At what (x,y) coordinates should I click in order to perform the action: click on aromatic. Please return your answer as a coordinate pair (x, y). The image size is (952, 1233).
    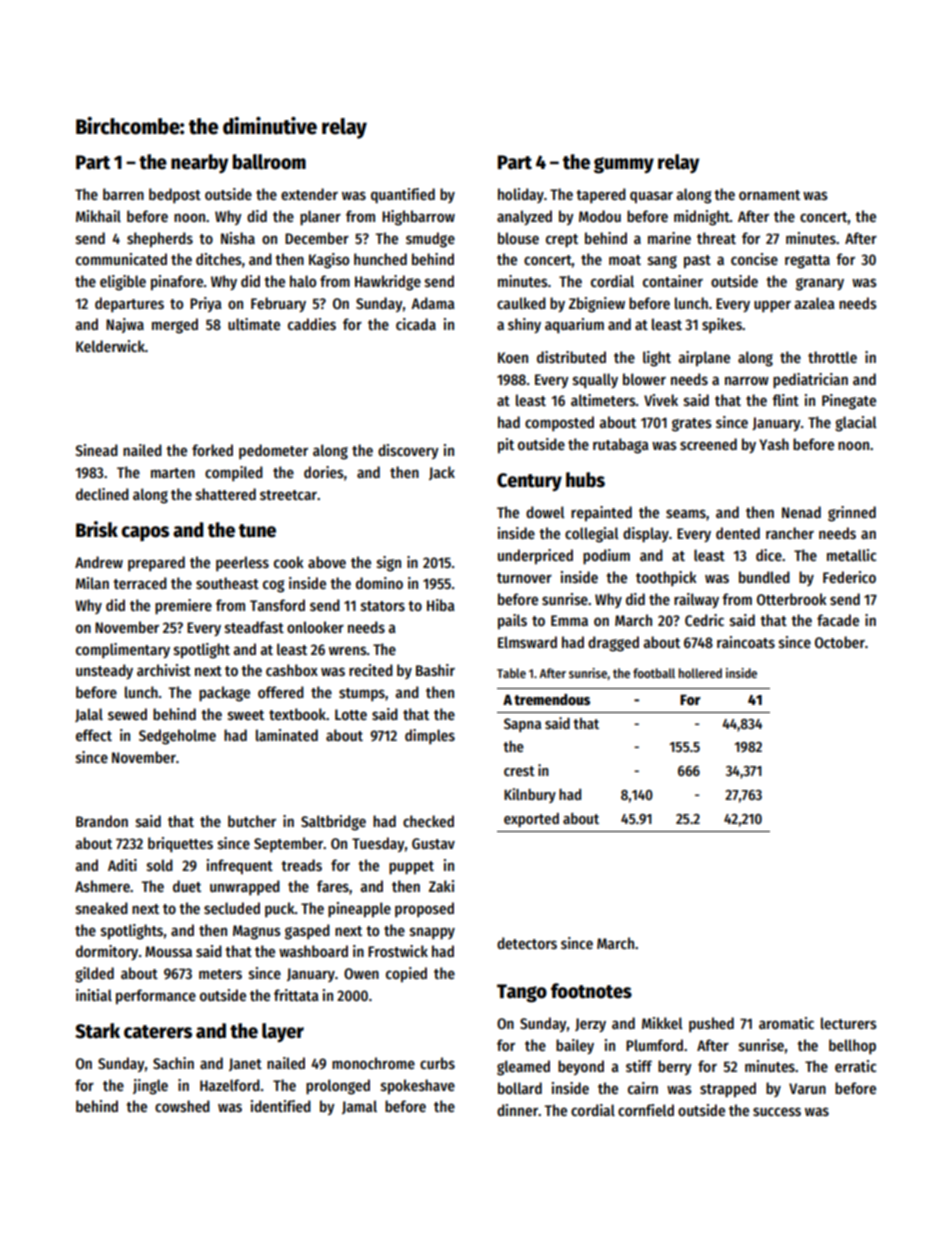
    Looking at the image, I should click on (786, 1023).
